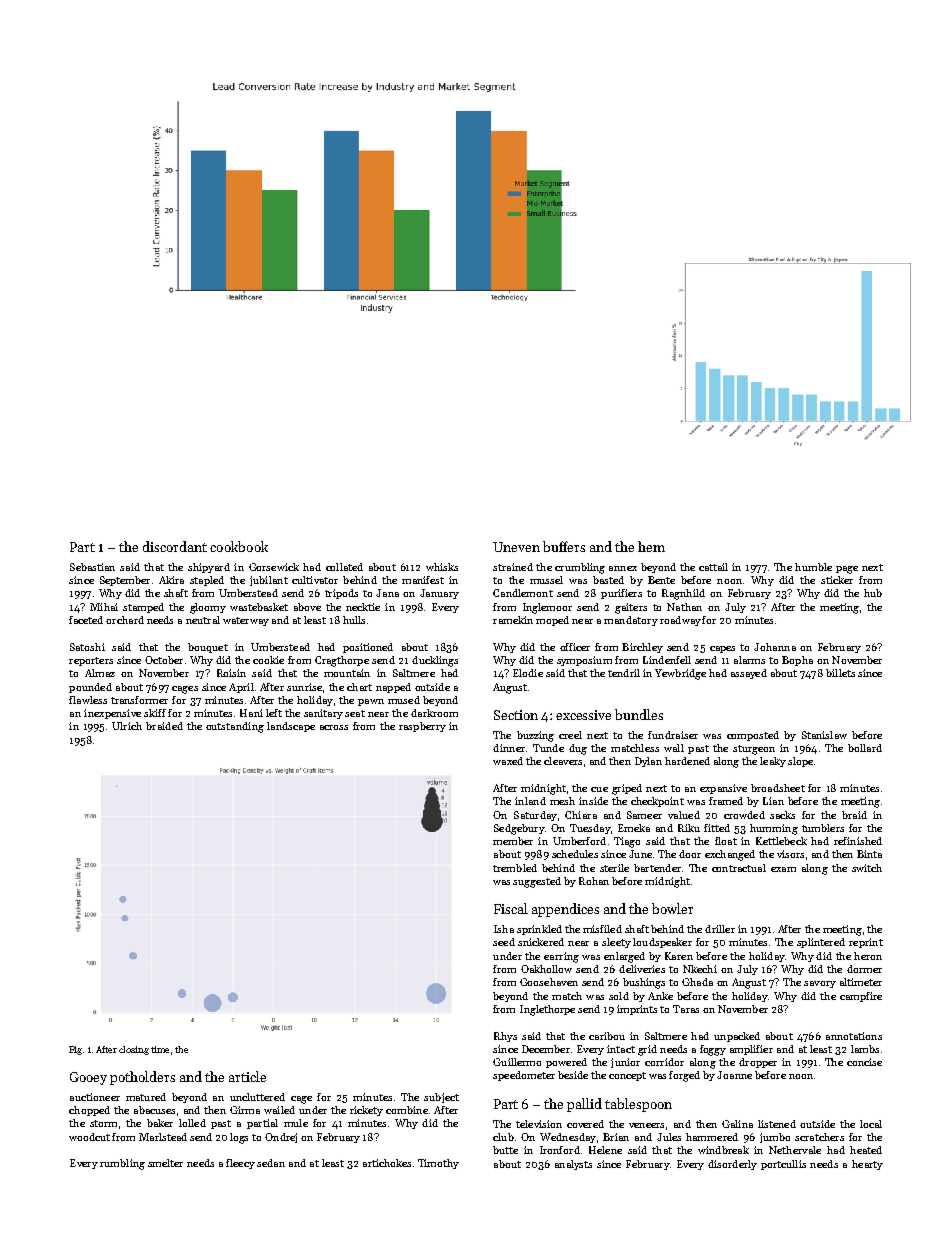 The width and height of the screenshot is (952, 1233). What do you see at coordinates (539, 930) in the screenshot?
I see `sprinkled` at bounding box center [539, 930].
